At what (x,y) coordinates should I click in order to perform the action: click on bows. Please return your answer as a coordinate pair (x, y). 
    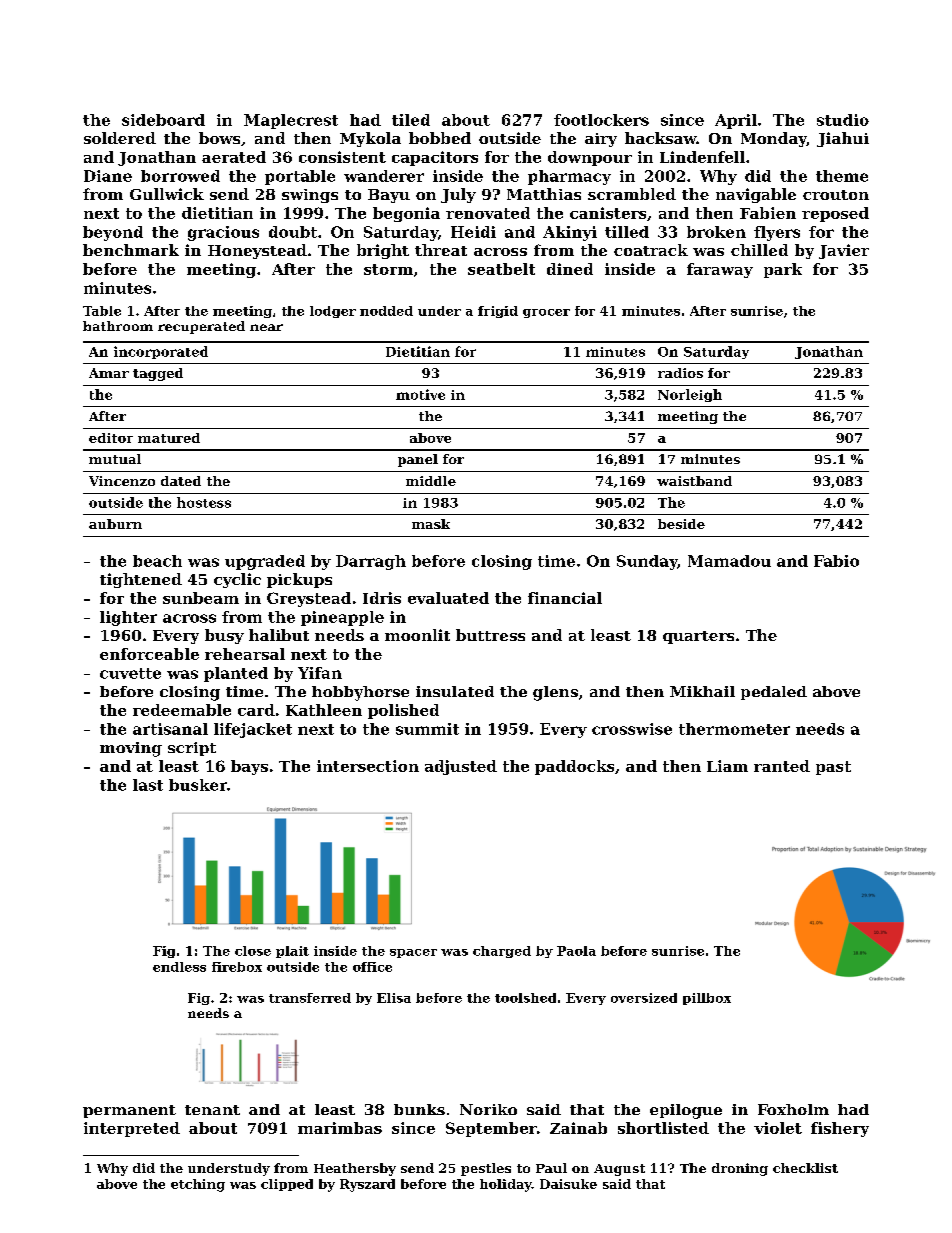
    Looking at the image, I should click on (219, 138).
